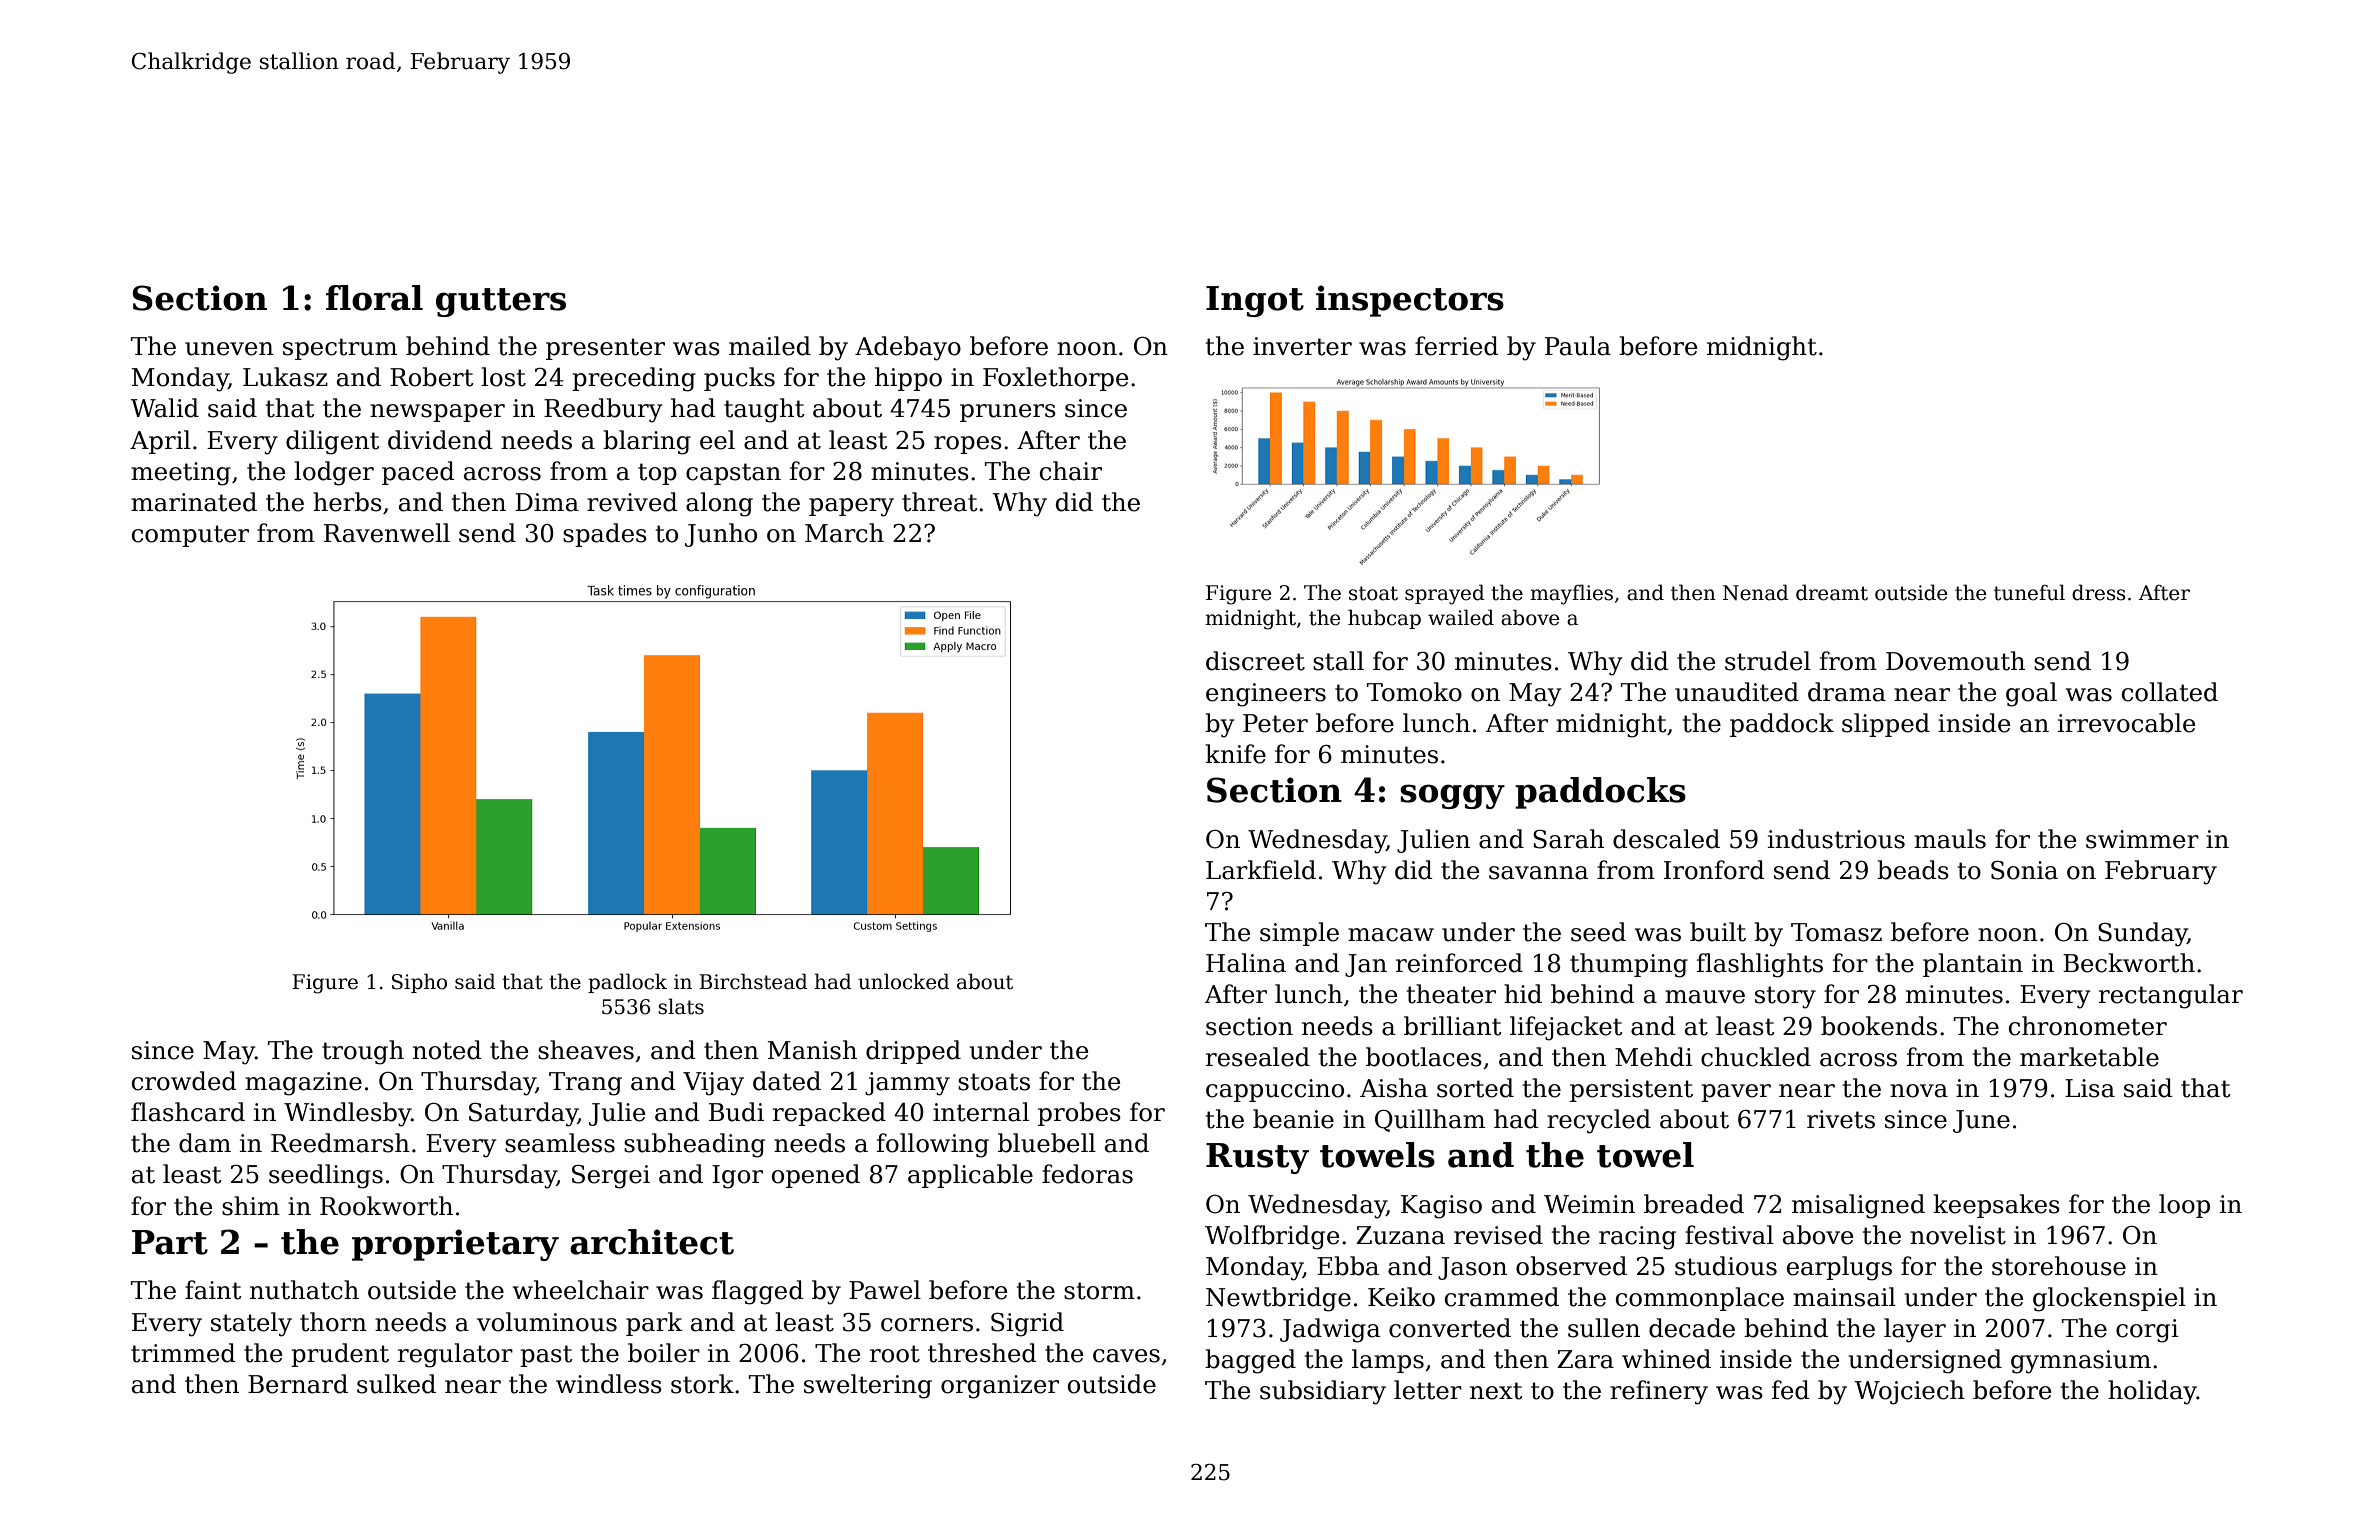 This page has width=2380, height=1540. I want to click on pruners, so click(1008, 413).
